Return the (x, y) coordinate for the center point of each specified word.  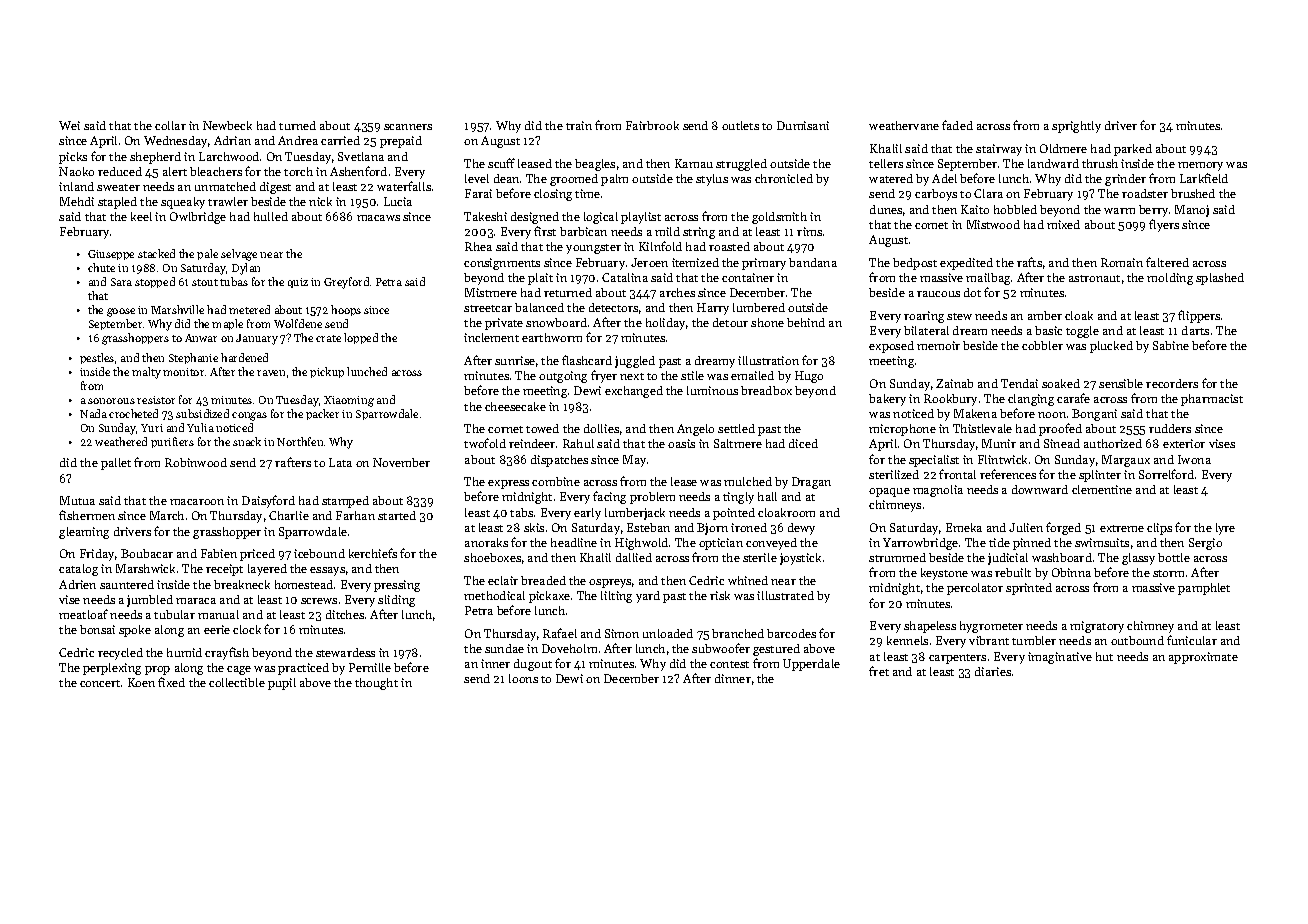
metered (249, 309)
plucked (1111, 347)
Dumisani (803, 125)
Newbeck (227, 125)
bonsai (97, 629)
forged (1063, 528)
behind (806, 322)
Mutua (77, 500)
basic (1048, 330)
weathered (121, 441)
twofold (485, 443)
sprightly (1076, 127)
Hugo (809, 377)
